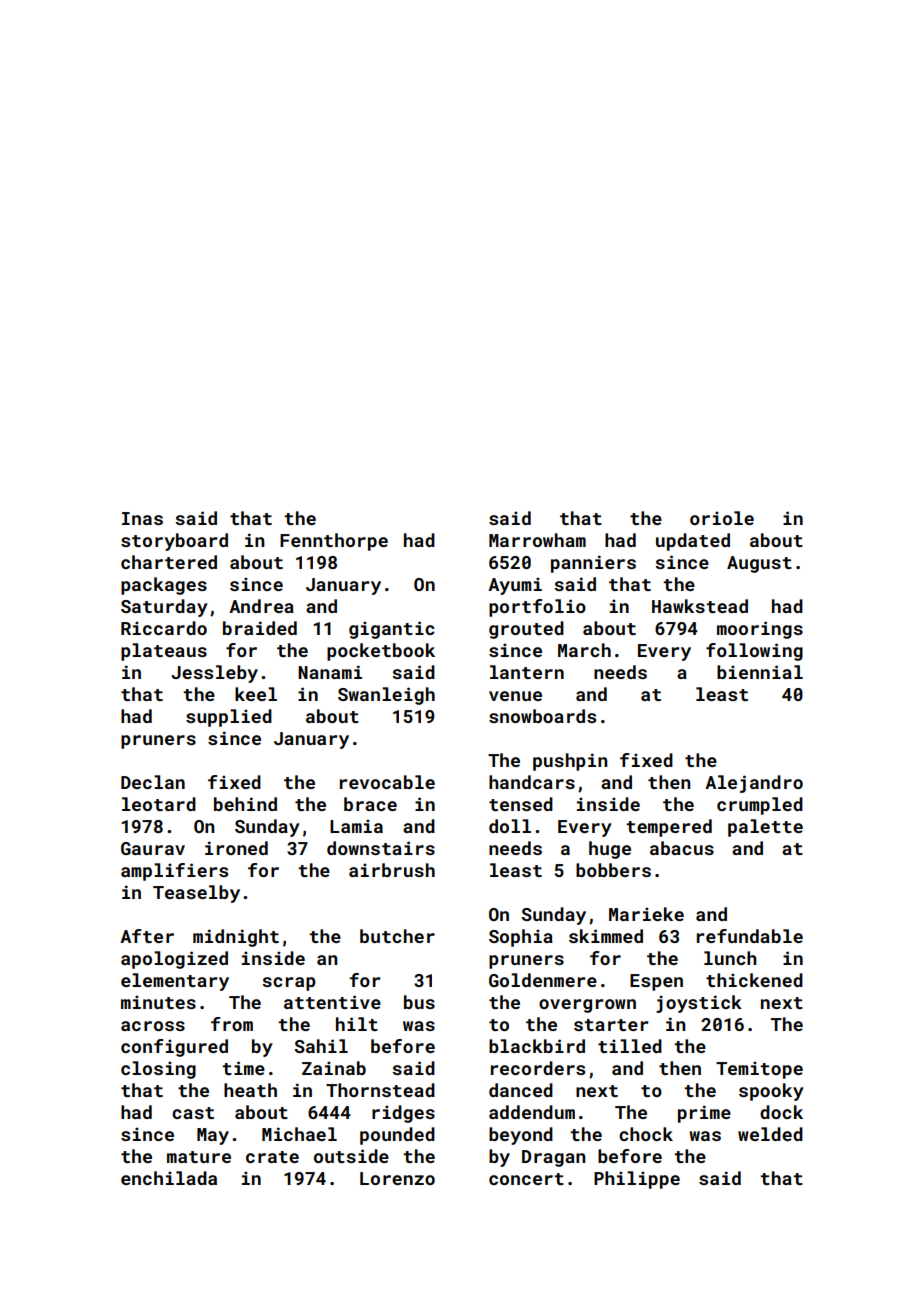  I want to click on crate, so click(272, 1157).
